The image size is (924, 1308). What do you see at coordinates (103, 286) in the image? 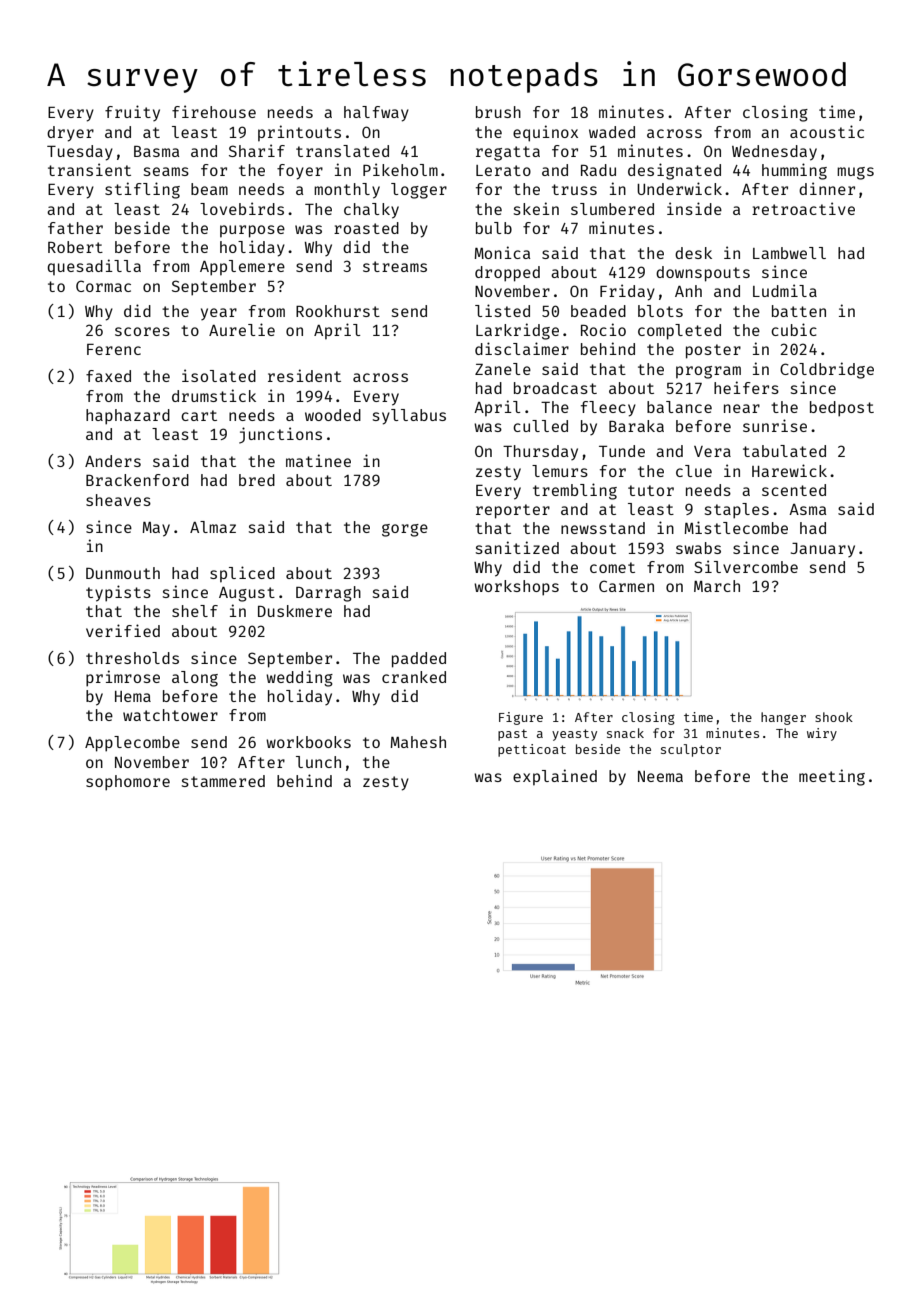
I see `Cormac` at bounding box center [103, 286].
